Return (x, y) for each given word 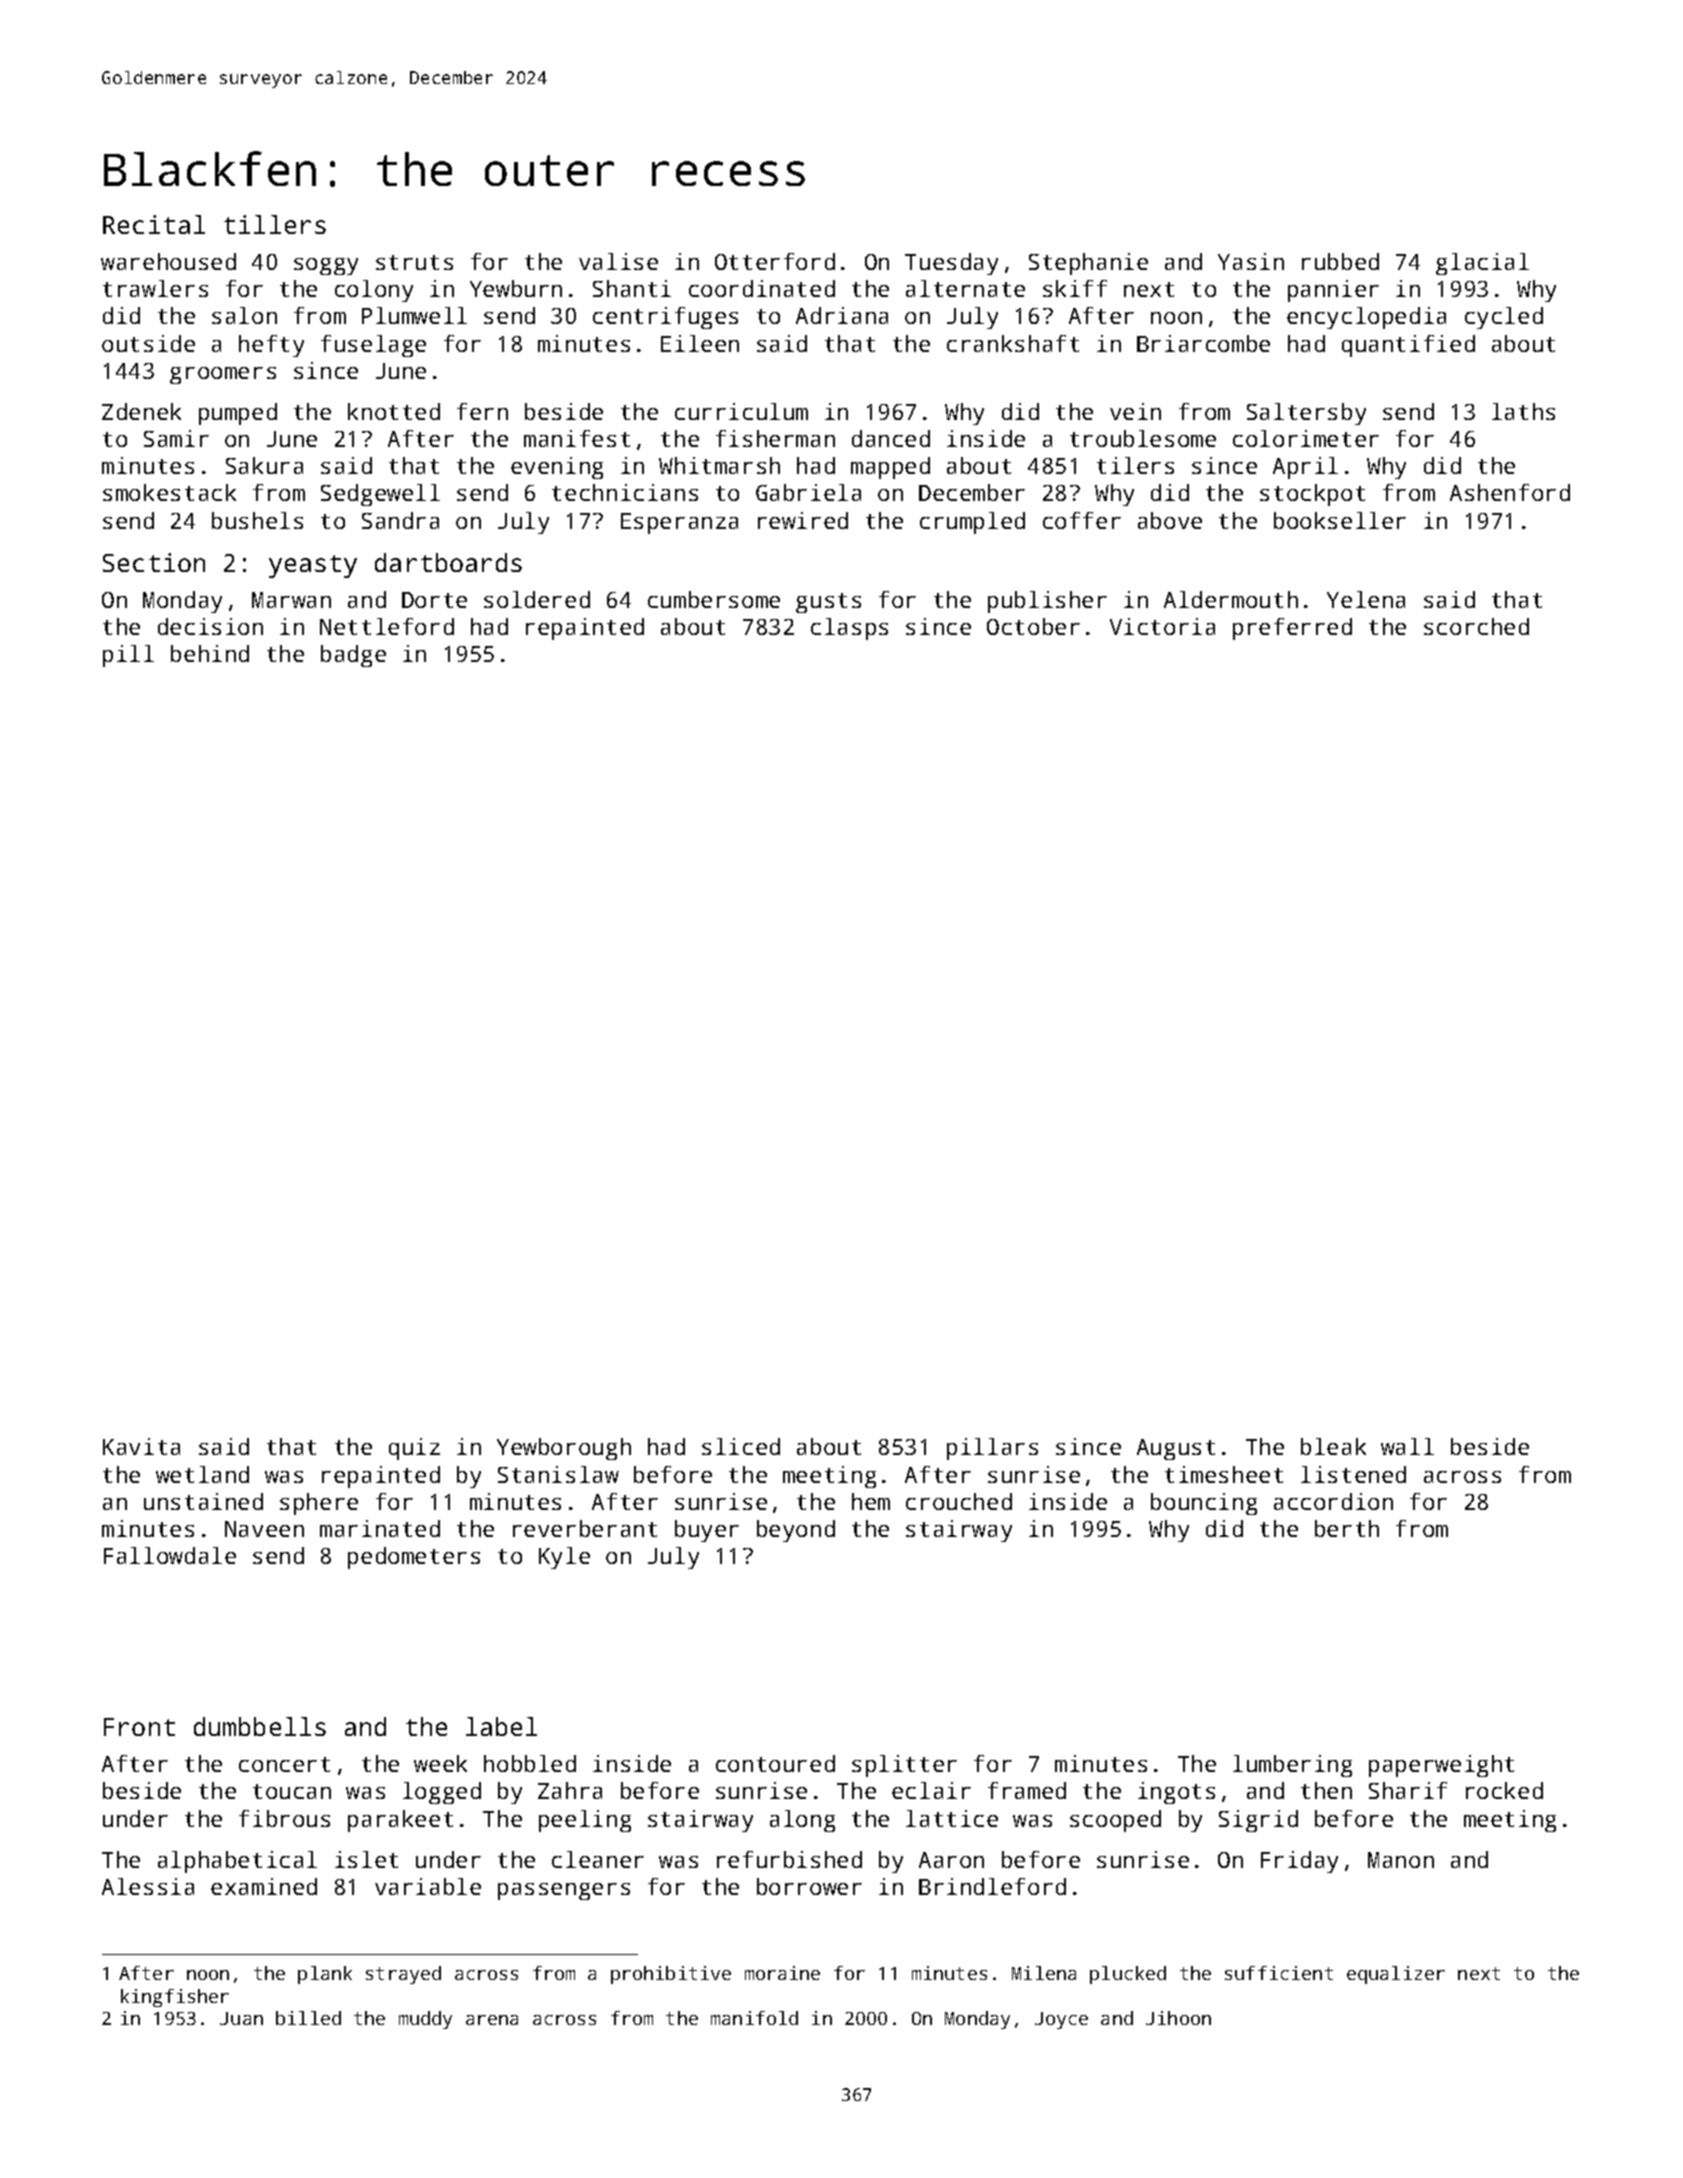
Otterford (775, 261)
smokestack (169, 492)
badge (353, 656)
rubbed (1340, 261)
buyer (707, 1531)
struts (414, 262)
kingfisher (175, 1998)
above (1170, 520)
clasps (849, 629)
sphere (319, 1504)
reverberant (585, 1528)
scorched (1476, 626)
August (1176, 1449)
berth (1347, 1528)
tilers (1135, 465)
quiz (414, 1449)
